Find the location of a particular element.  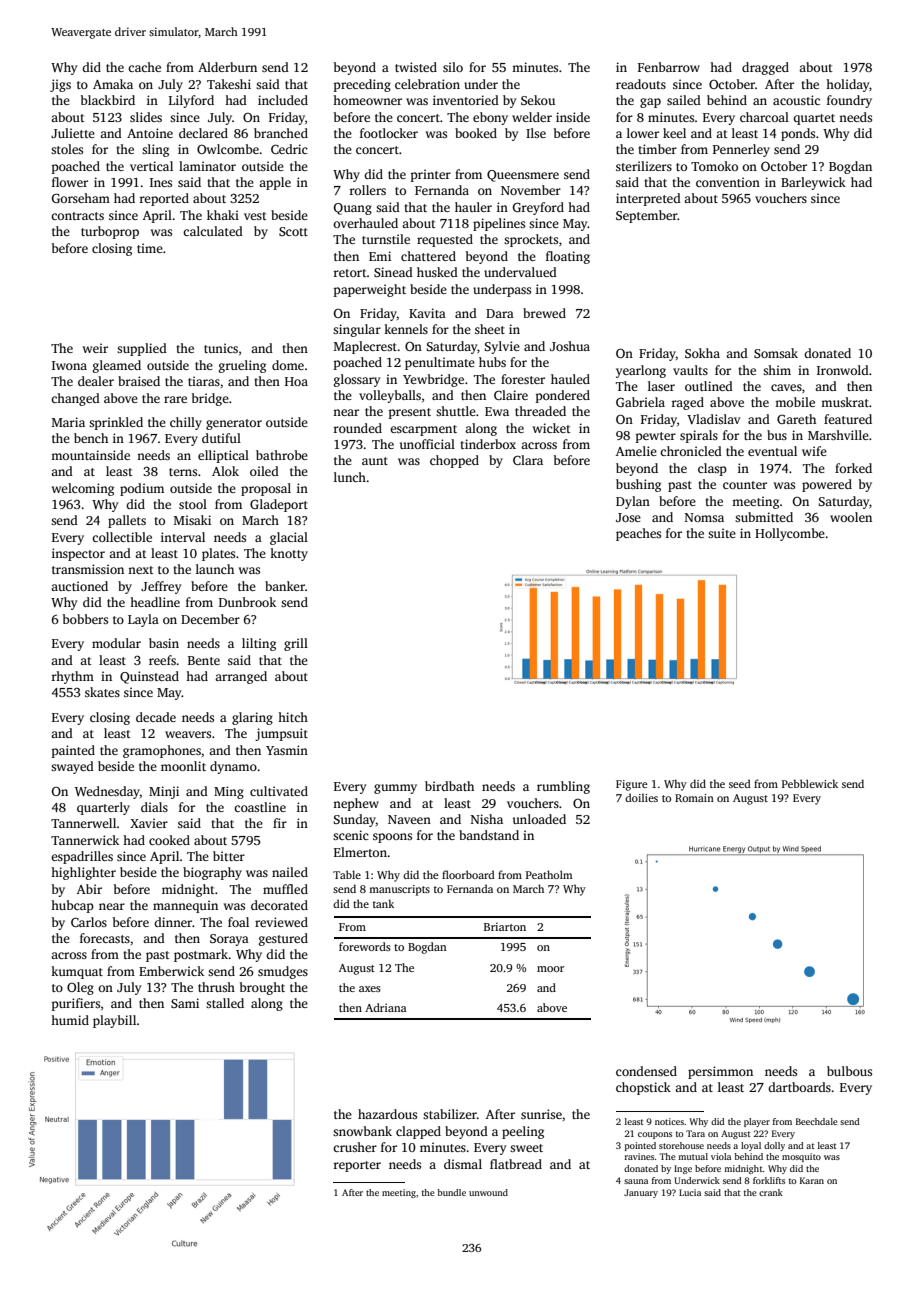

humid is located at coordinates (70, 1020).
